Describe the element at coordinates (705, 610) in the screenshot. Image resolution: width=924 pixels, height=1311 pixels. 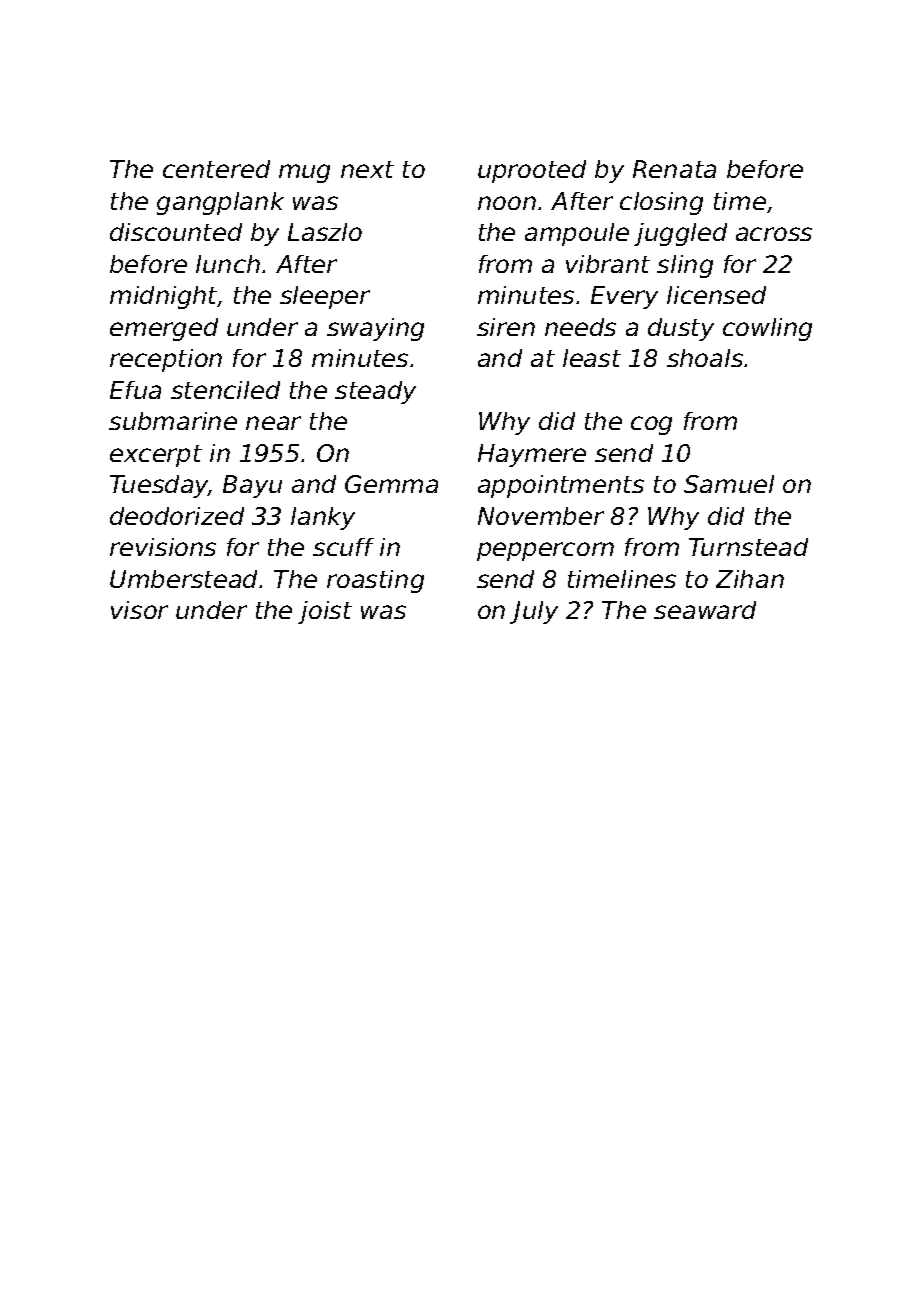
I see `seaward` at that location.
